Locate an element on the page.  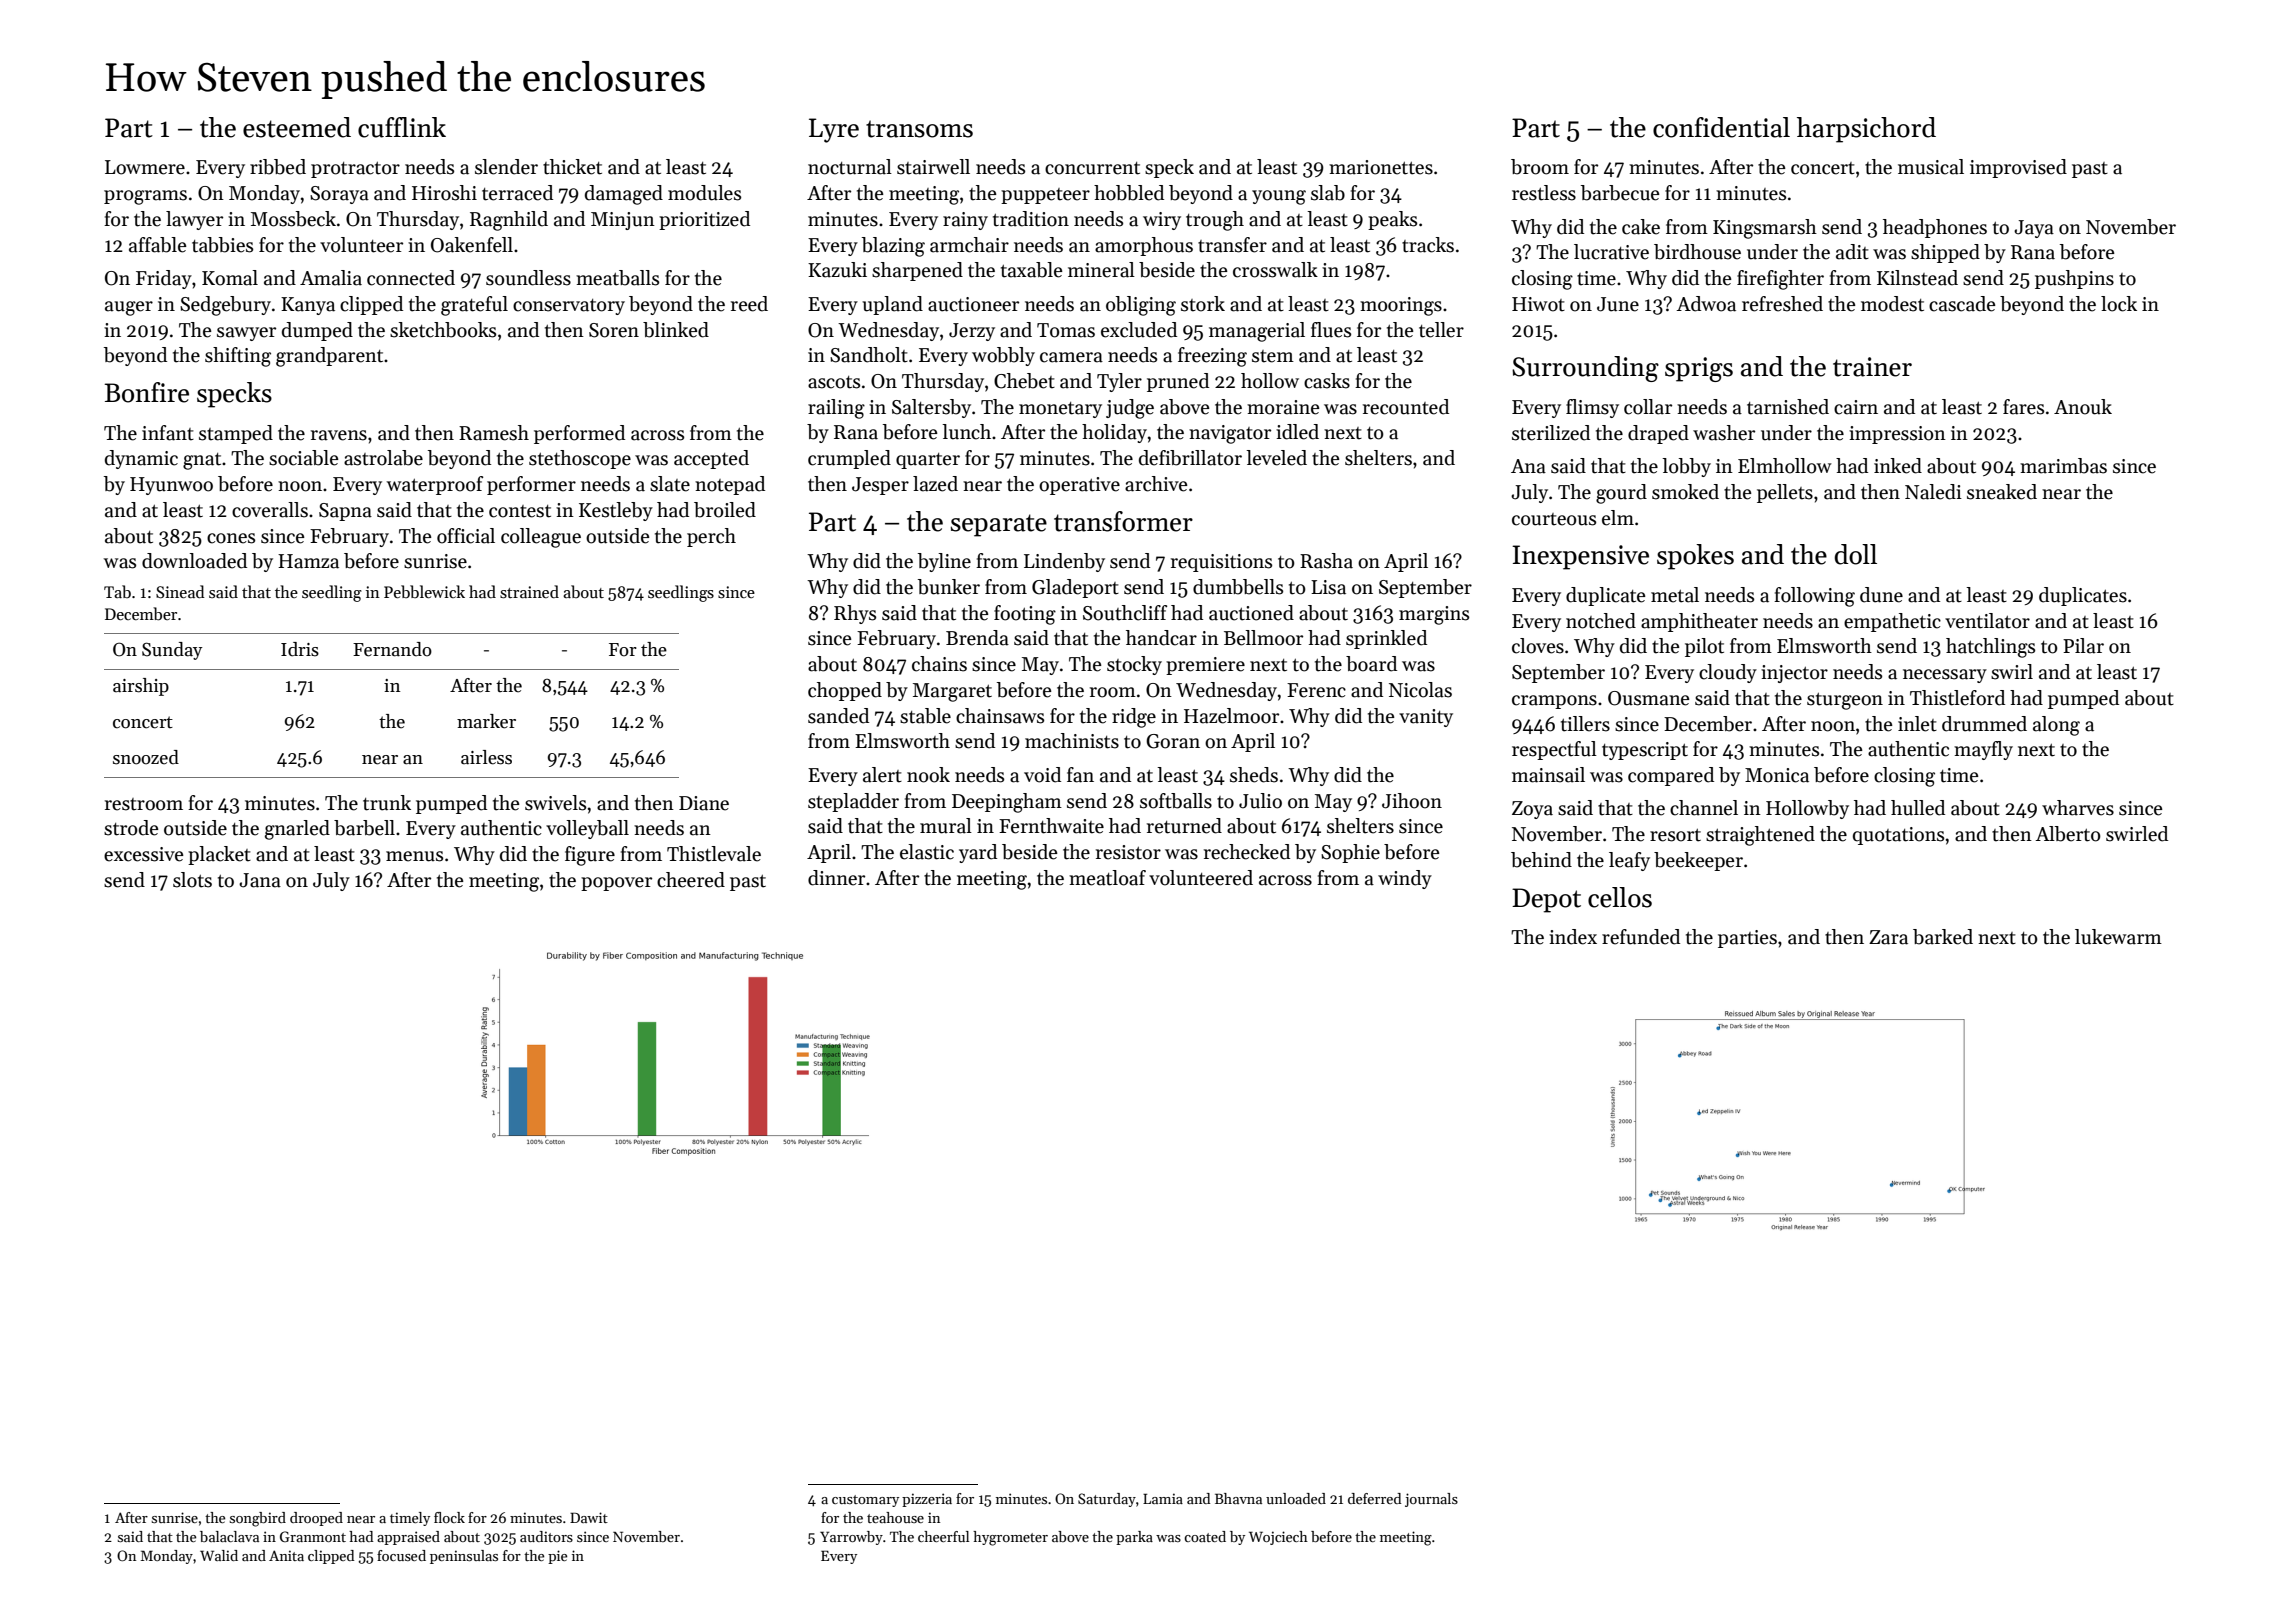
auger is located at coordinates (129, 308).
